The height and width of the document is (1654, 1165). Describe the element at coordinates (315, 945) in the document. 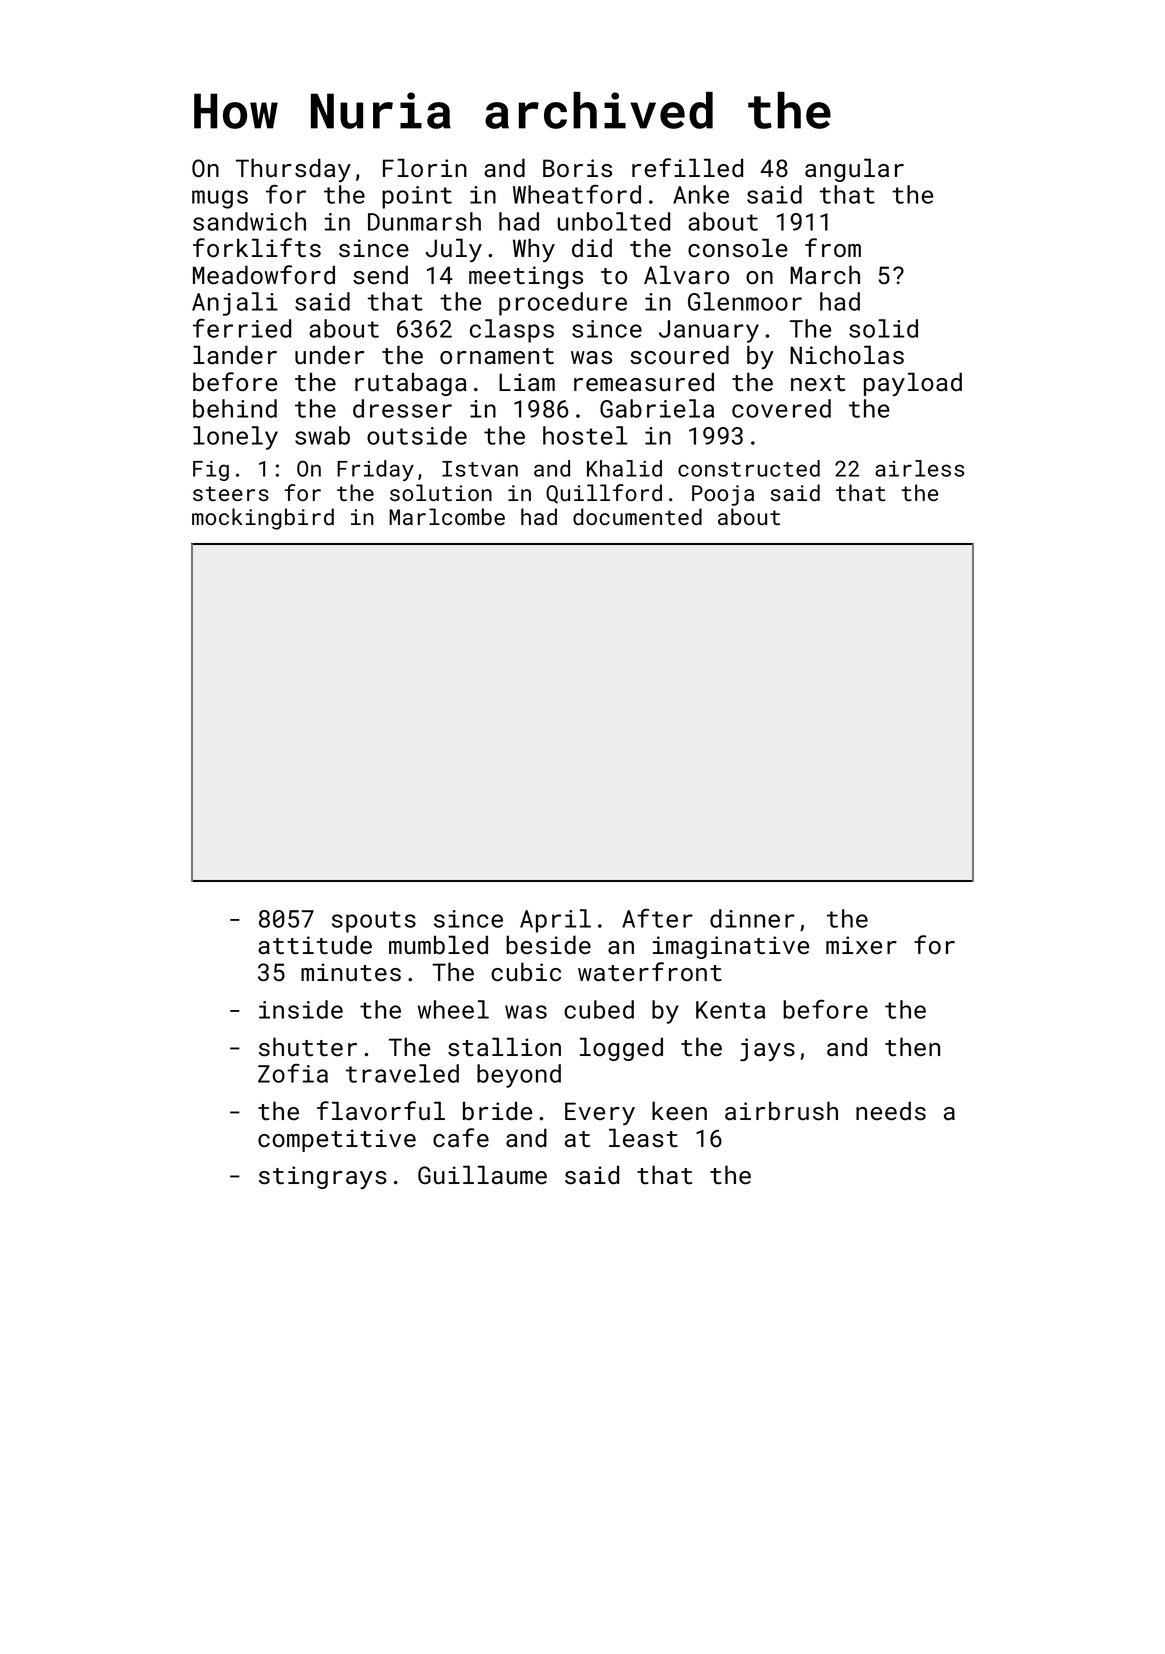

I see `attitude` at that location.
